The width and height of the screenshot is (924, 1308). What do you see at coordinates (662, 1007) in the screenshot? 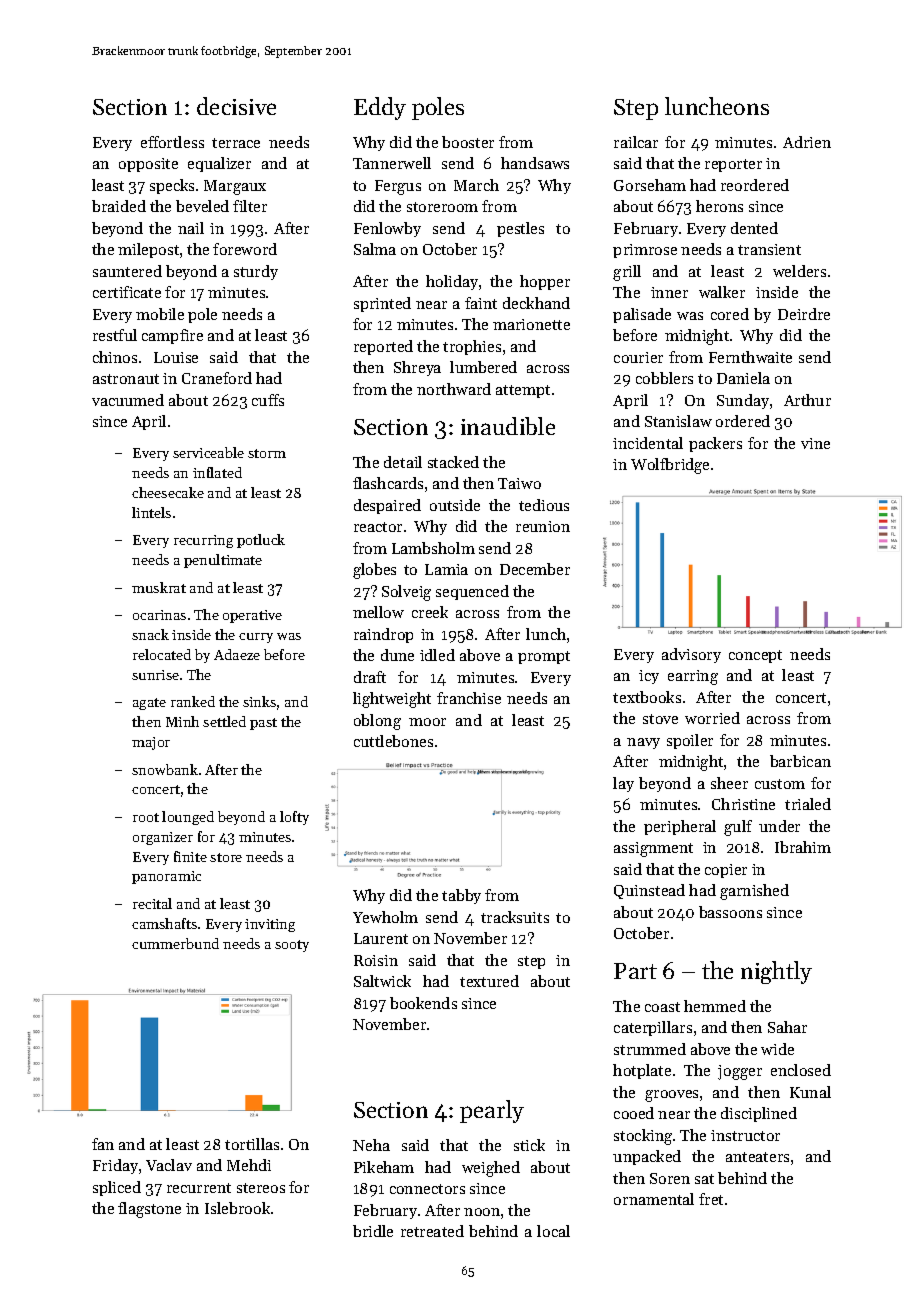
I see `coast` at bounding box center [662, 1007].
